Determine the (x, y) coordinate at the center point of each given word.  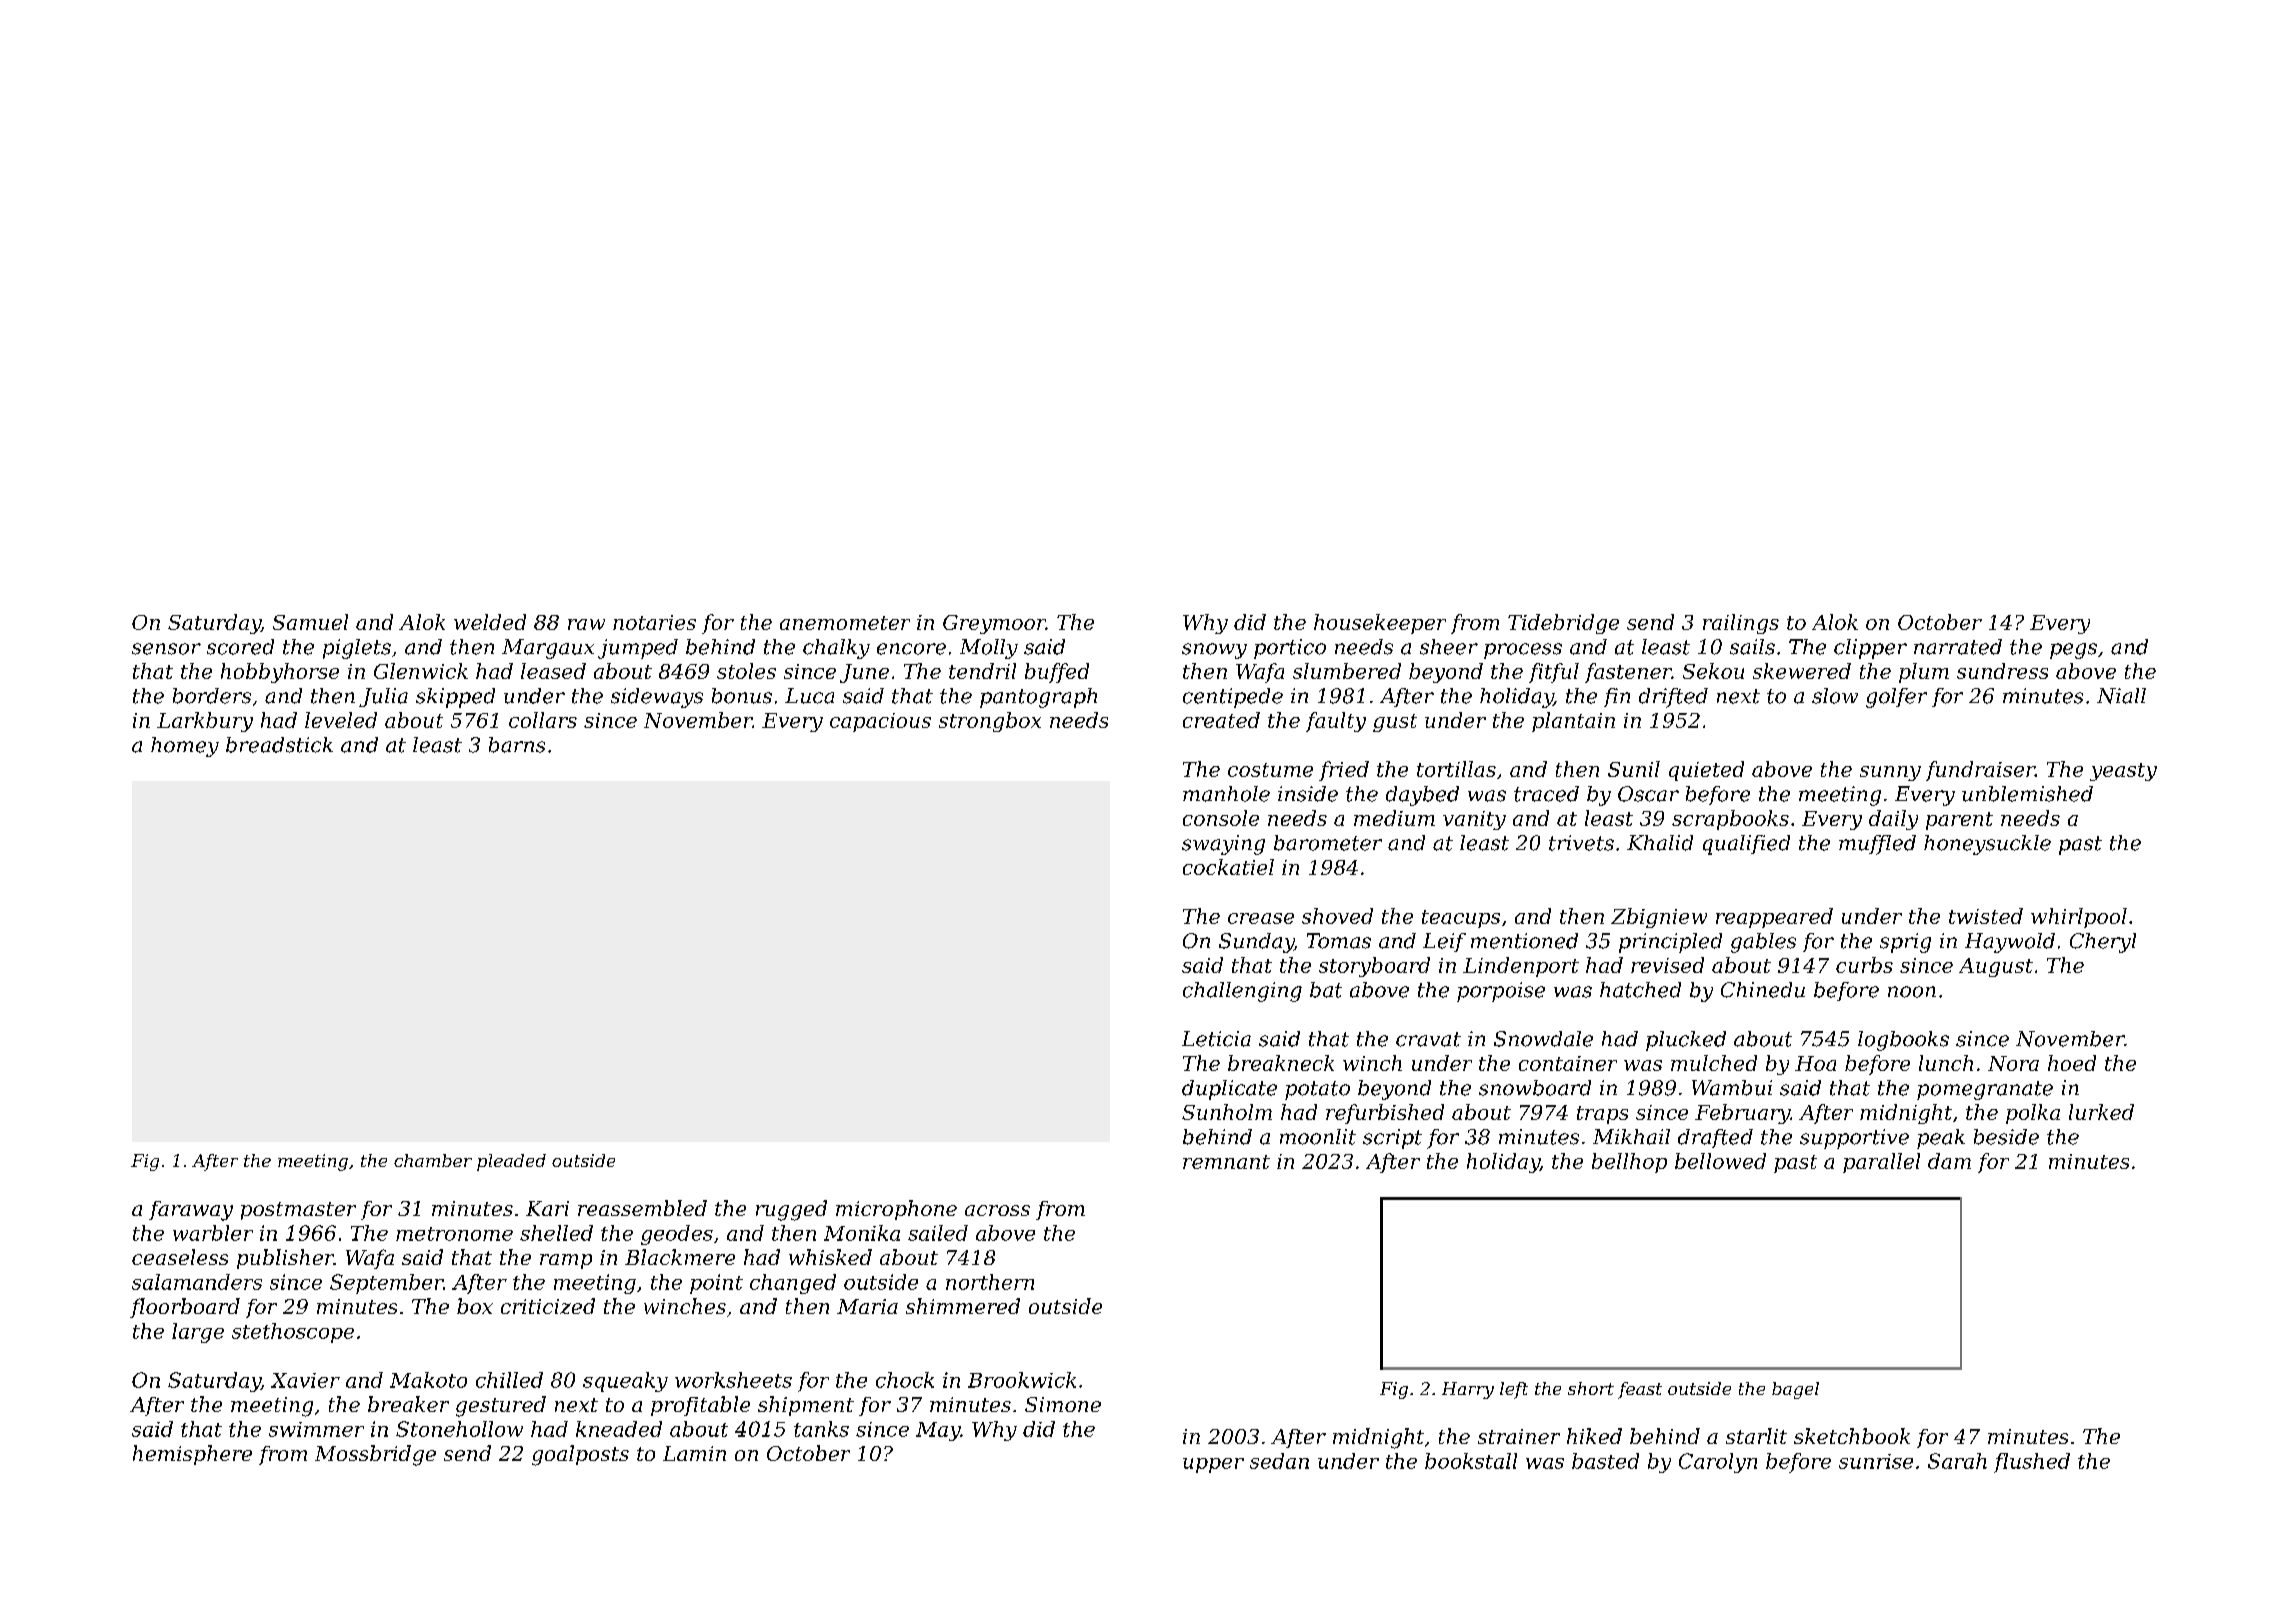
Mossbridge (375, 1455)
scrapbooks (1730, 820)
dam (1949, 1161)
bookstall (1471, 1461)
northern (990, 1282)
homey (185, 747)
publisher (285, 1259)
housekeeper (1380, 624)
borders (212, 696)
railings (1741, 624)
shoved (1337, 916)
